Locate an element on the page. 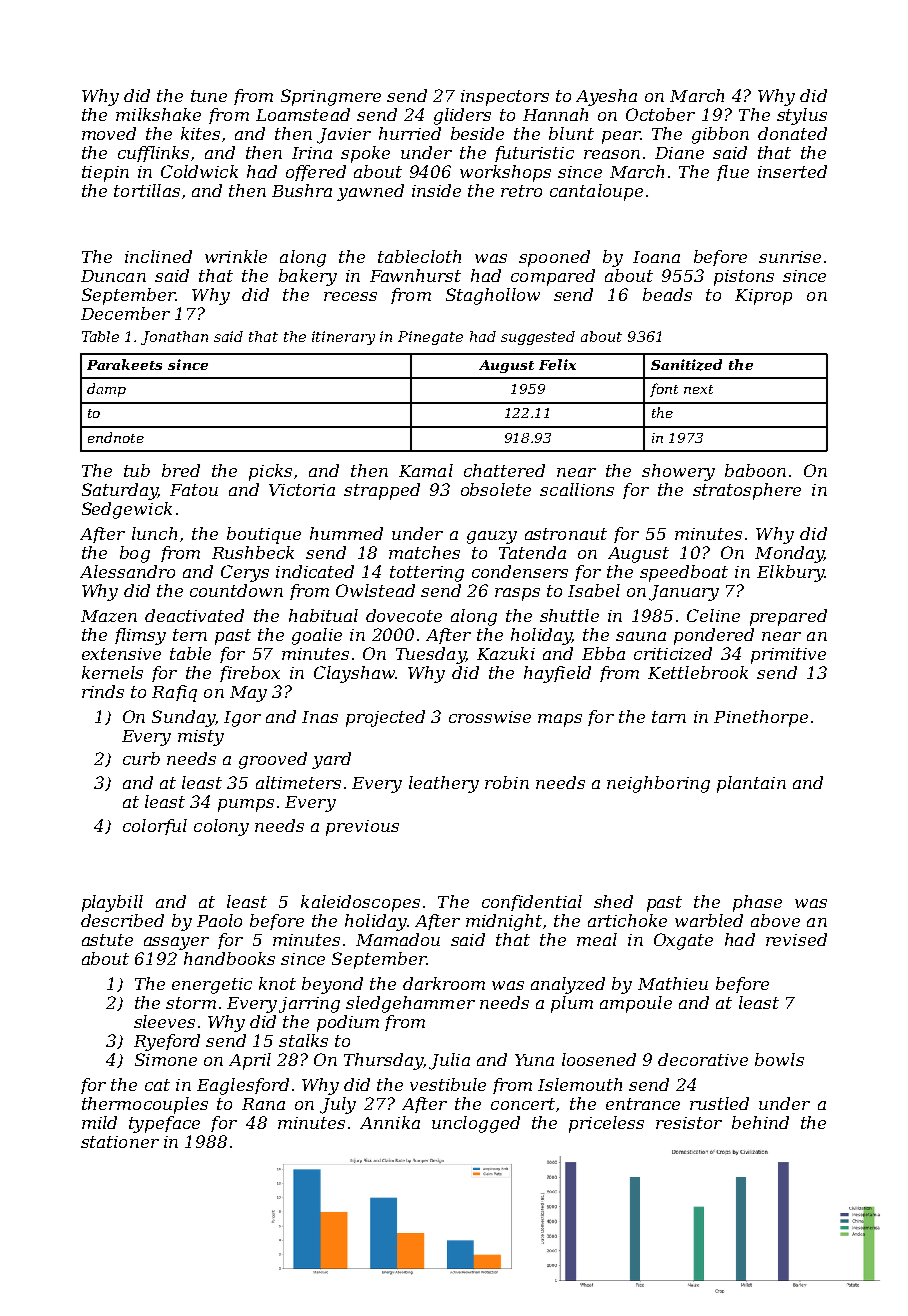 Image resolution: width=908 pixels, height=1316 pixels. Kamal is located at coordinates (426, 470).
